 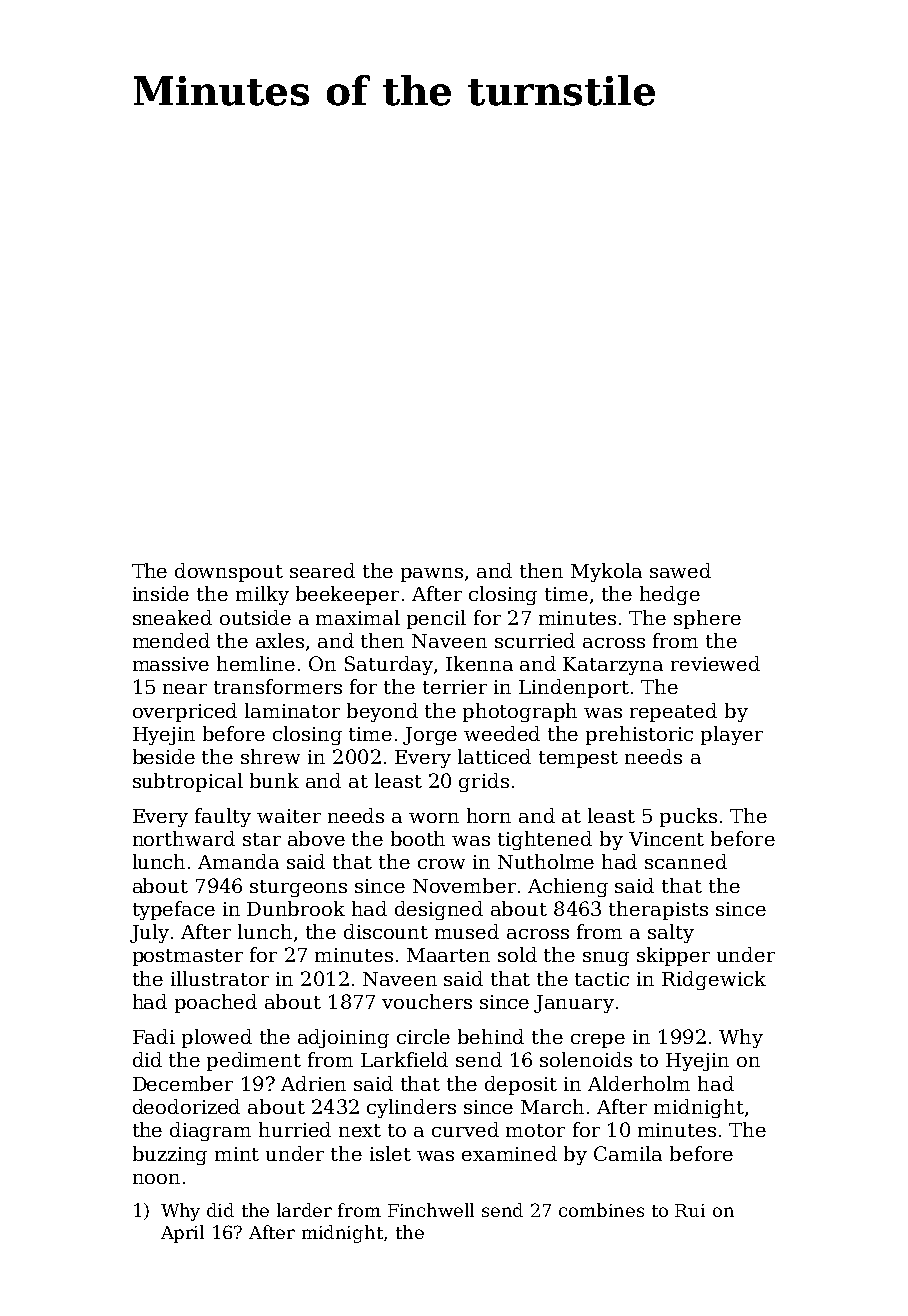 What do you see at coordinates (220, 978) in the image?
I see `illustrator` at bounding box center [220, 978].
